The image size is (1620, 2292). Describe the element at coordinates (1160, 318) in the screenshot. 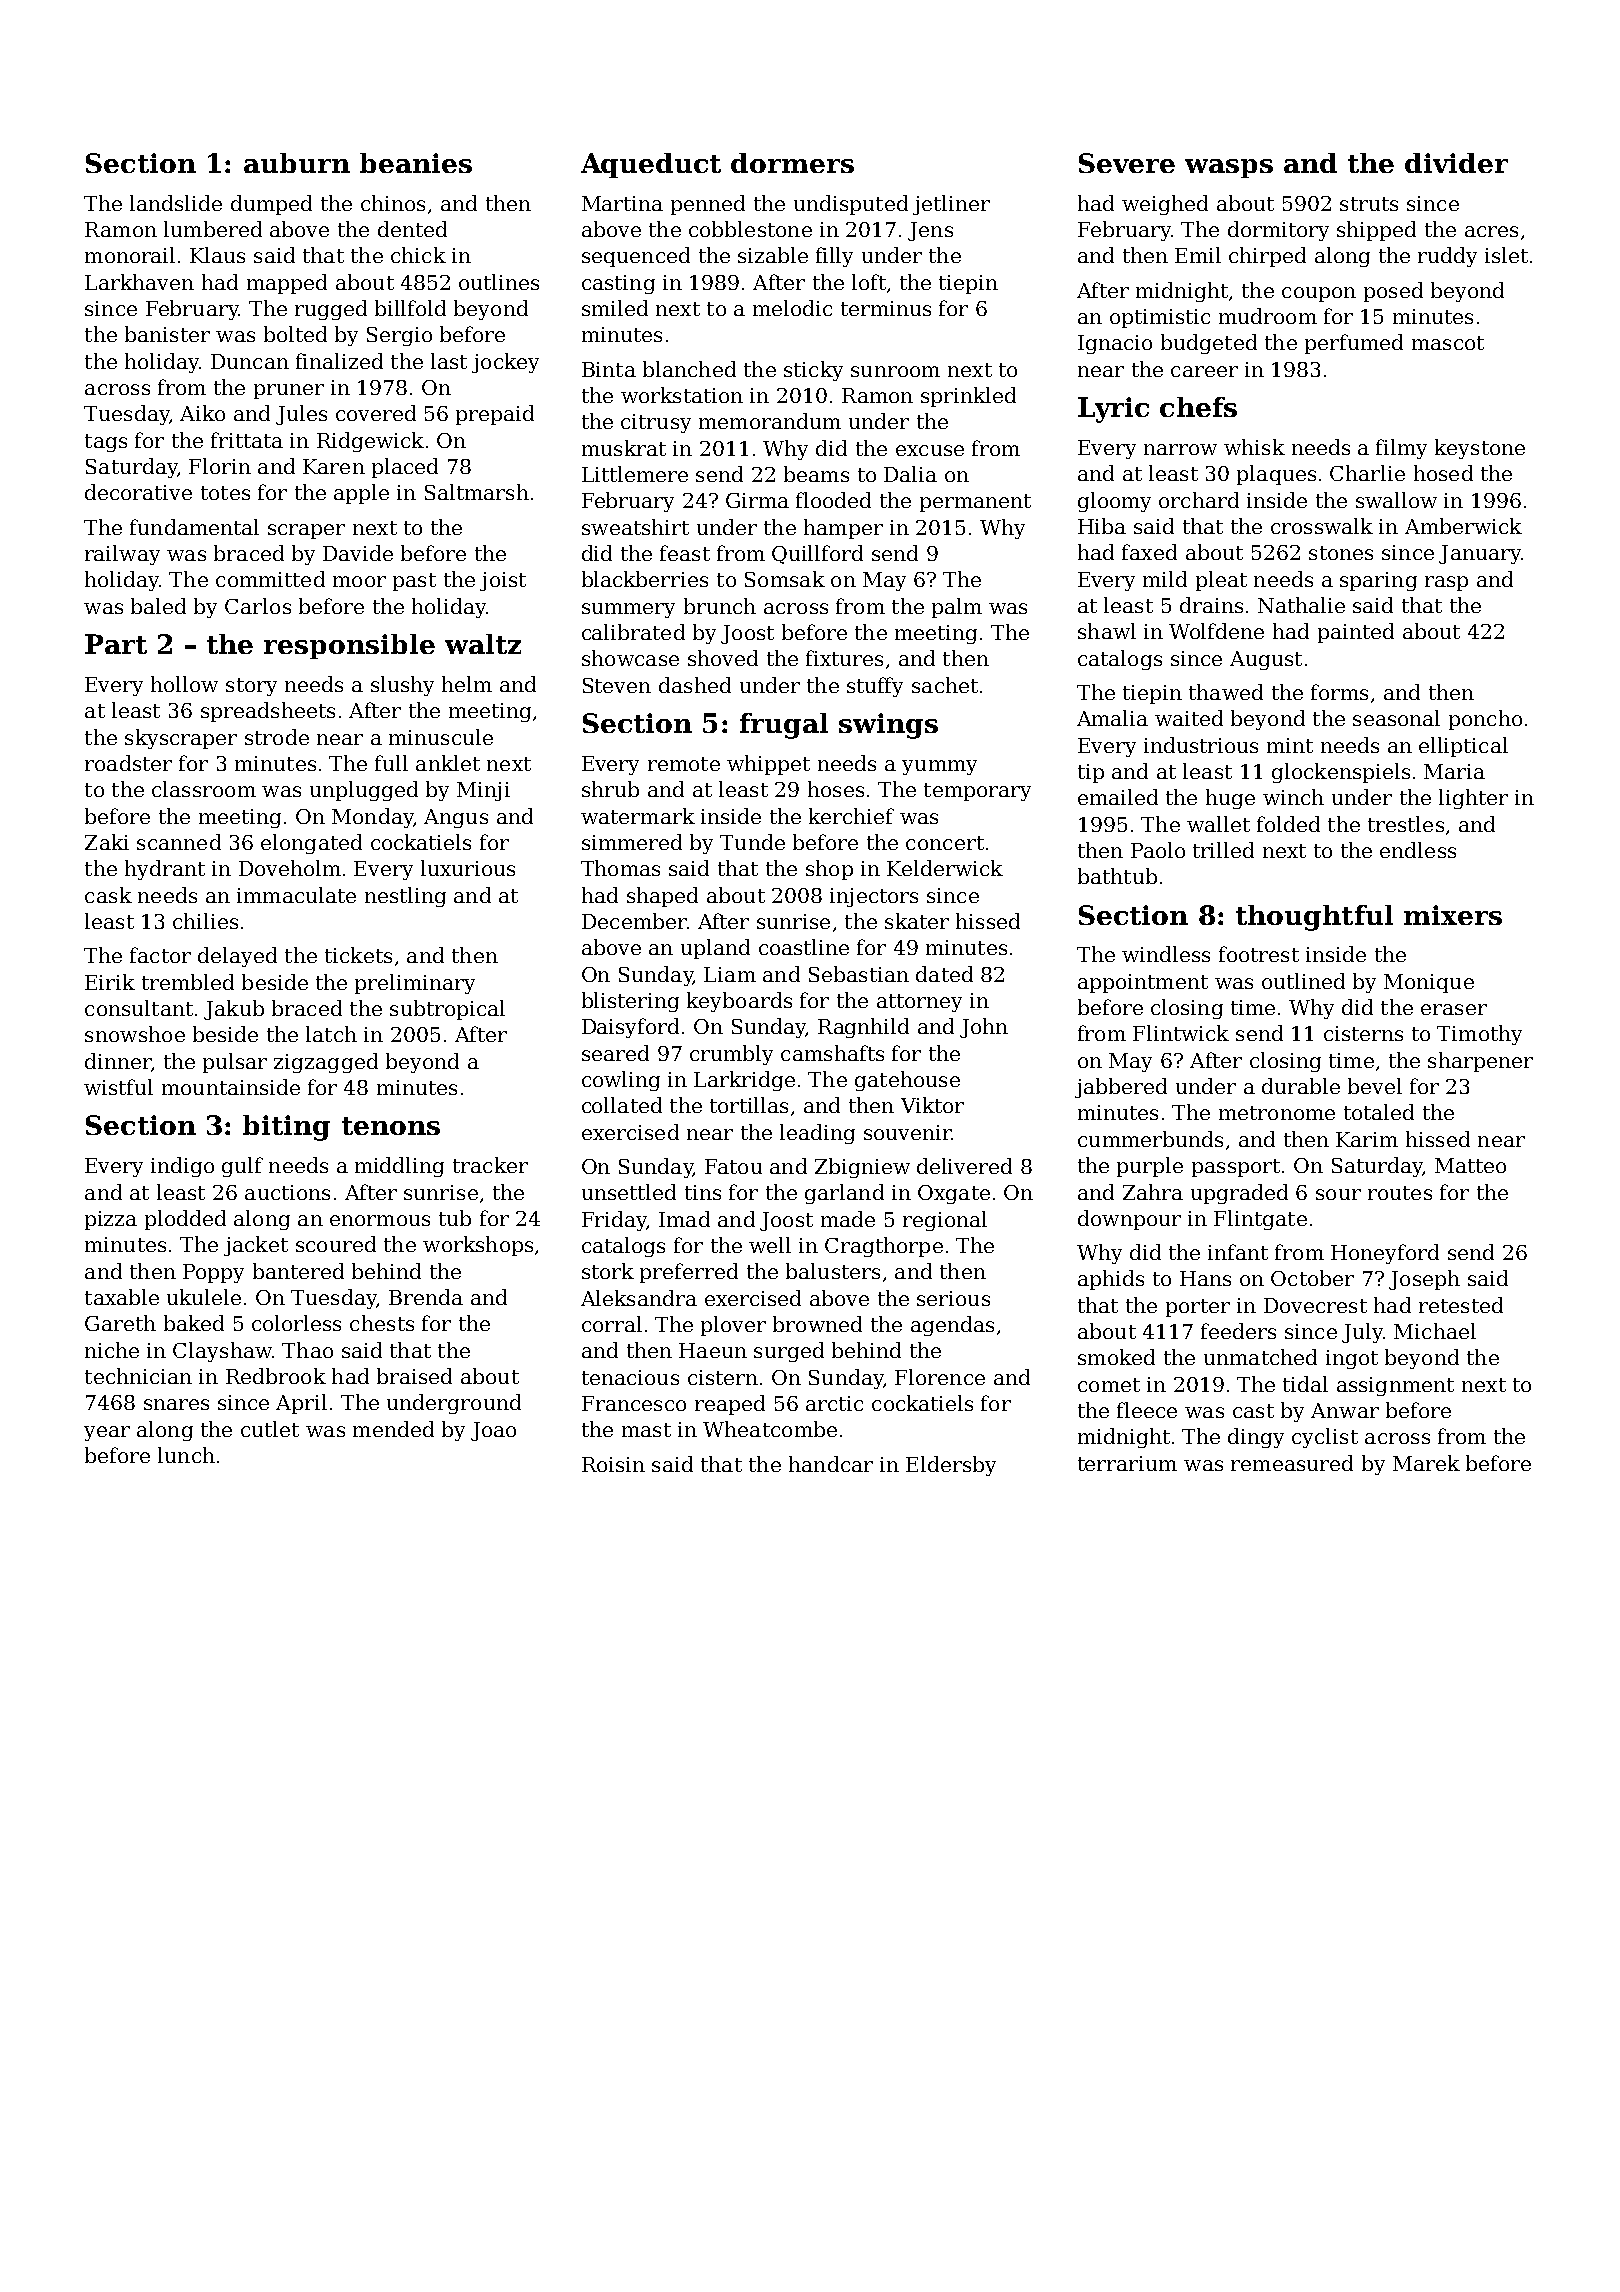

I see `optimistic` at that location.
